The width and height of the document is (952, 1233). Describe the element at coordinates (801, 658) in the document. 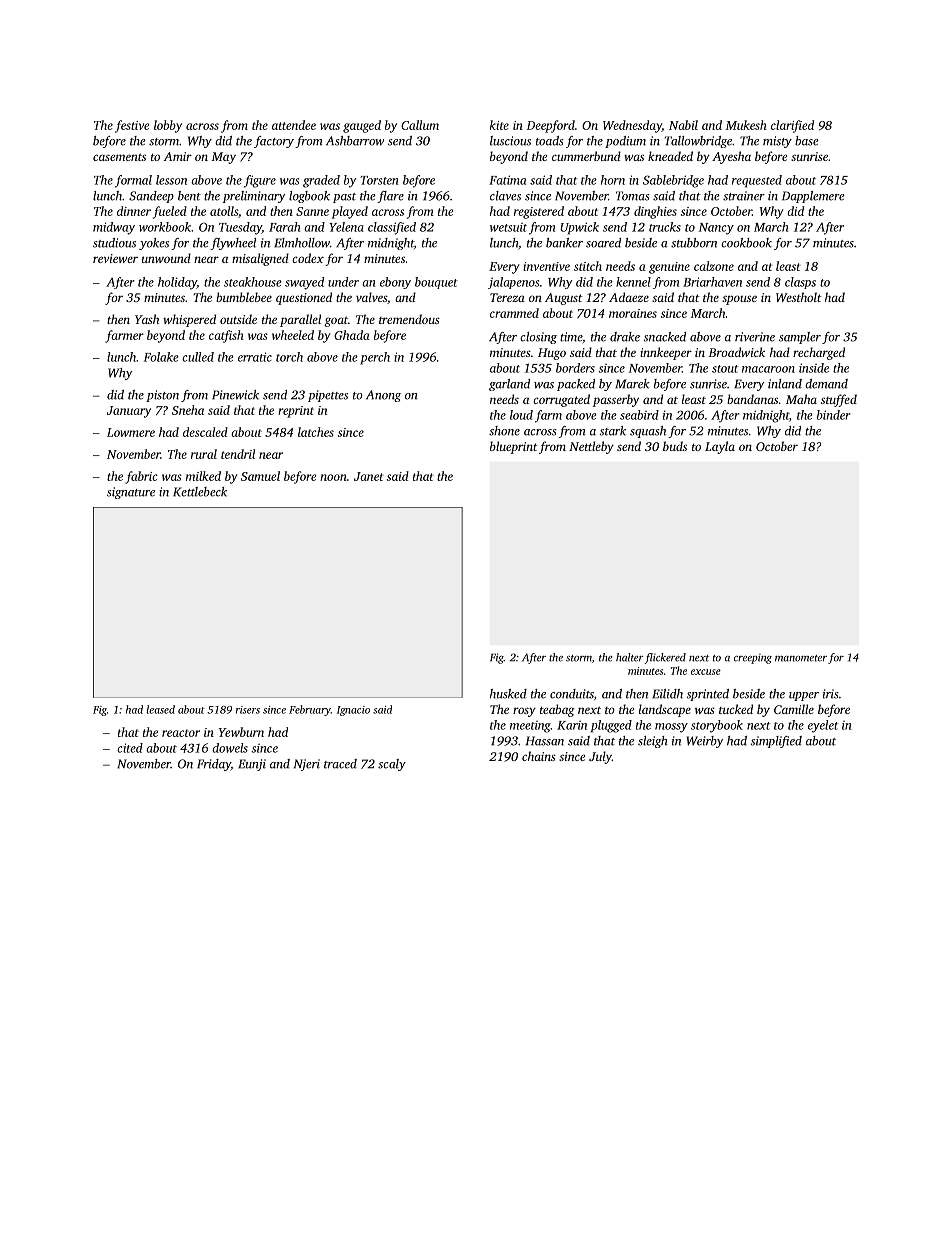

I see `manometer` at that location.
